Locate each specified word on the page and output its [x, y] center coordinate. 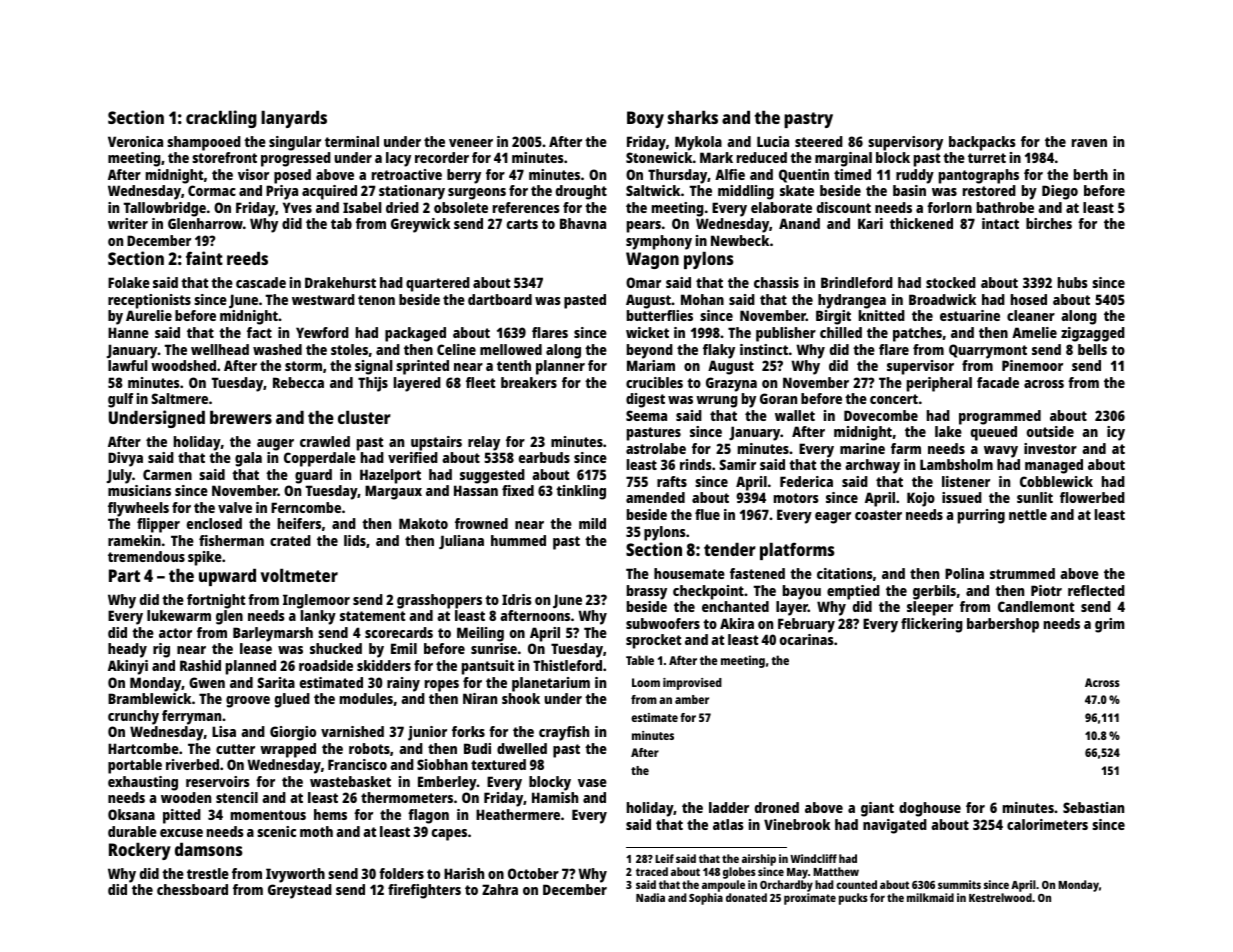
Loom [646, 682]
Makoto [423, 523]
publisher [786, 334]
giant [877, 809]
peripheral [939, 384]
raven [1089, 143]
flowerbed [1092, 497]
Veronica [135, 141]
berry [464, 176]
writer [128, 223]
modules [366, 698]
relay [484, 443]
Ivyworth [295, 875]
